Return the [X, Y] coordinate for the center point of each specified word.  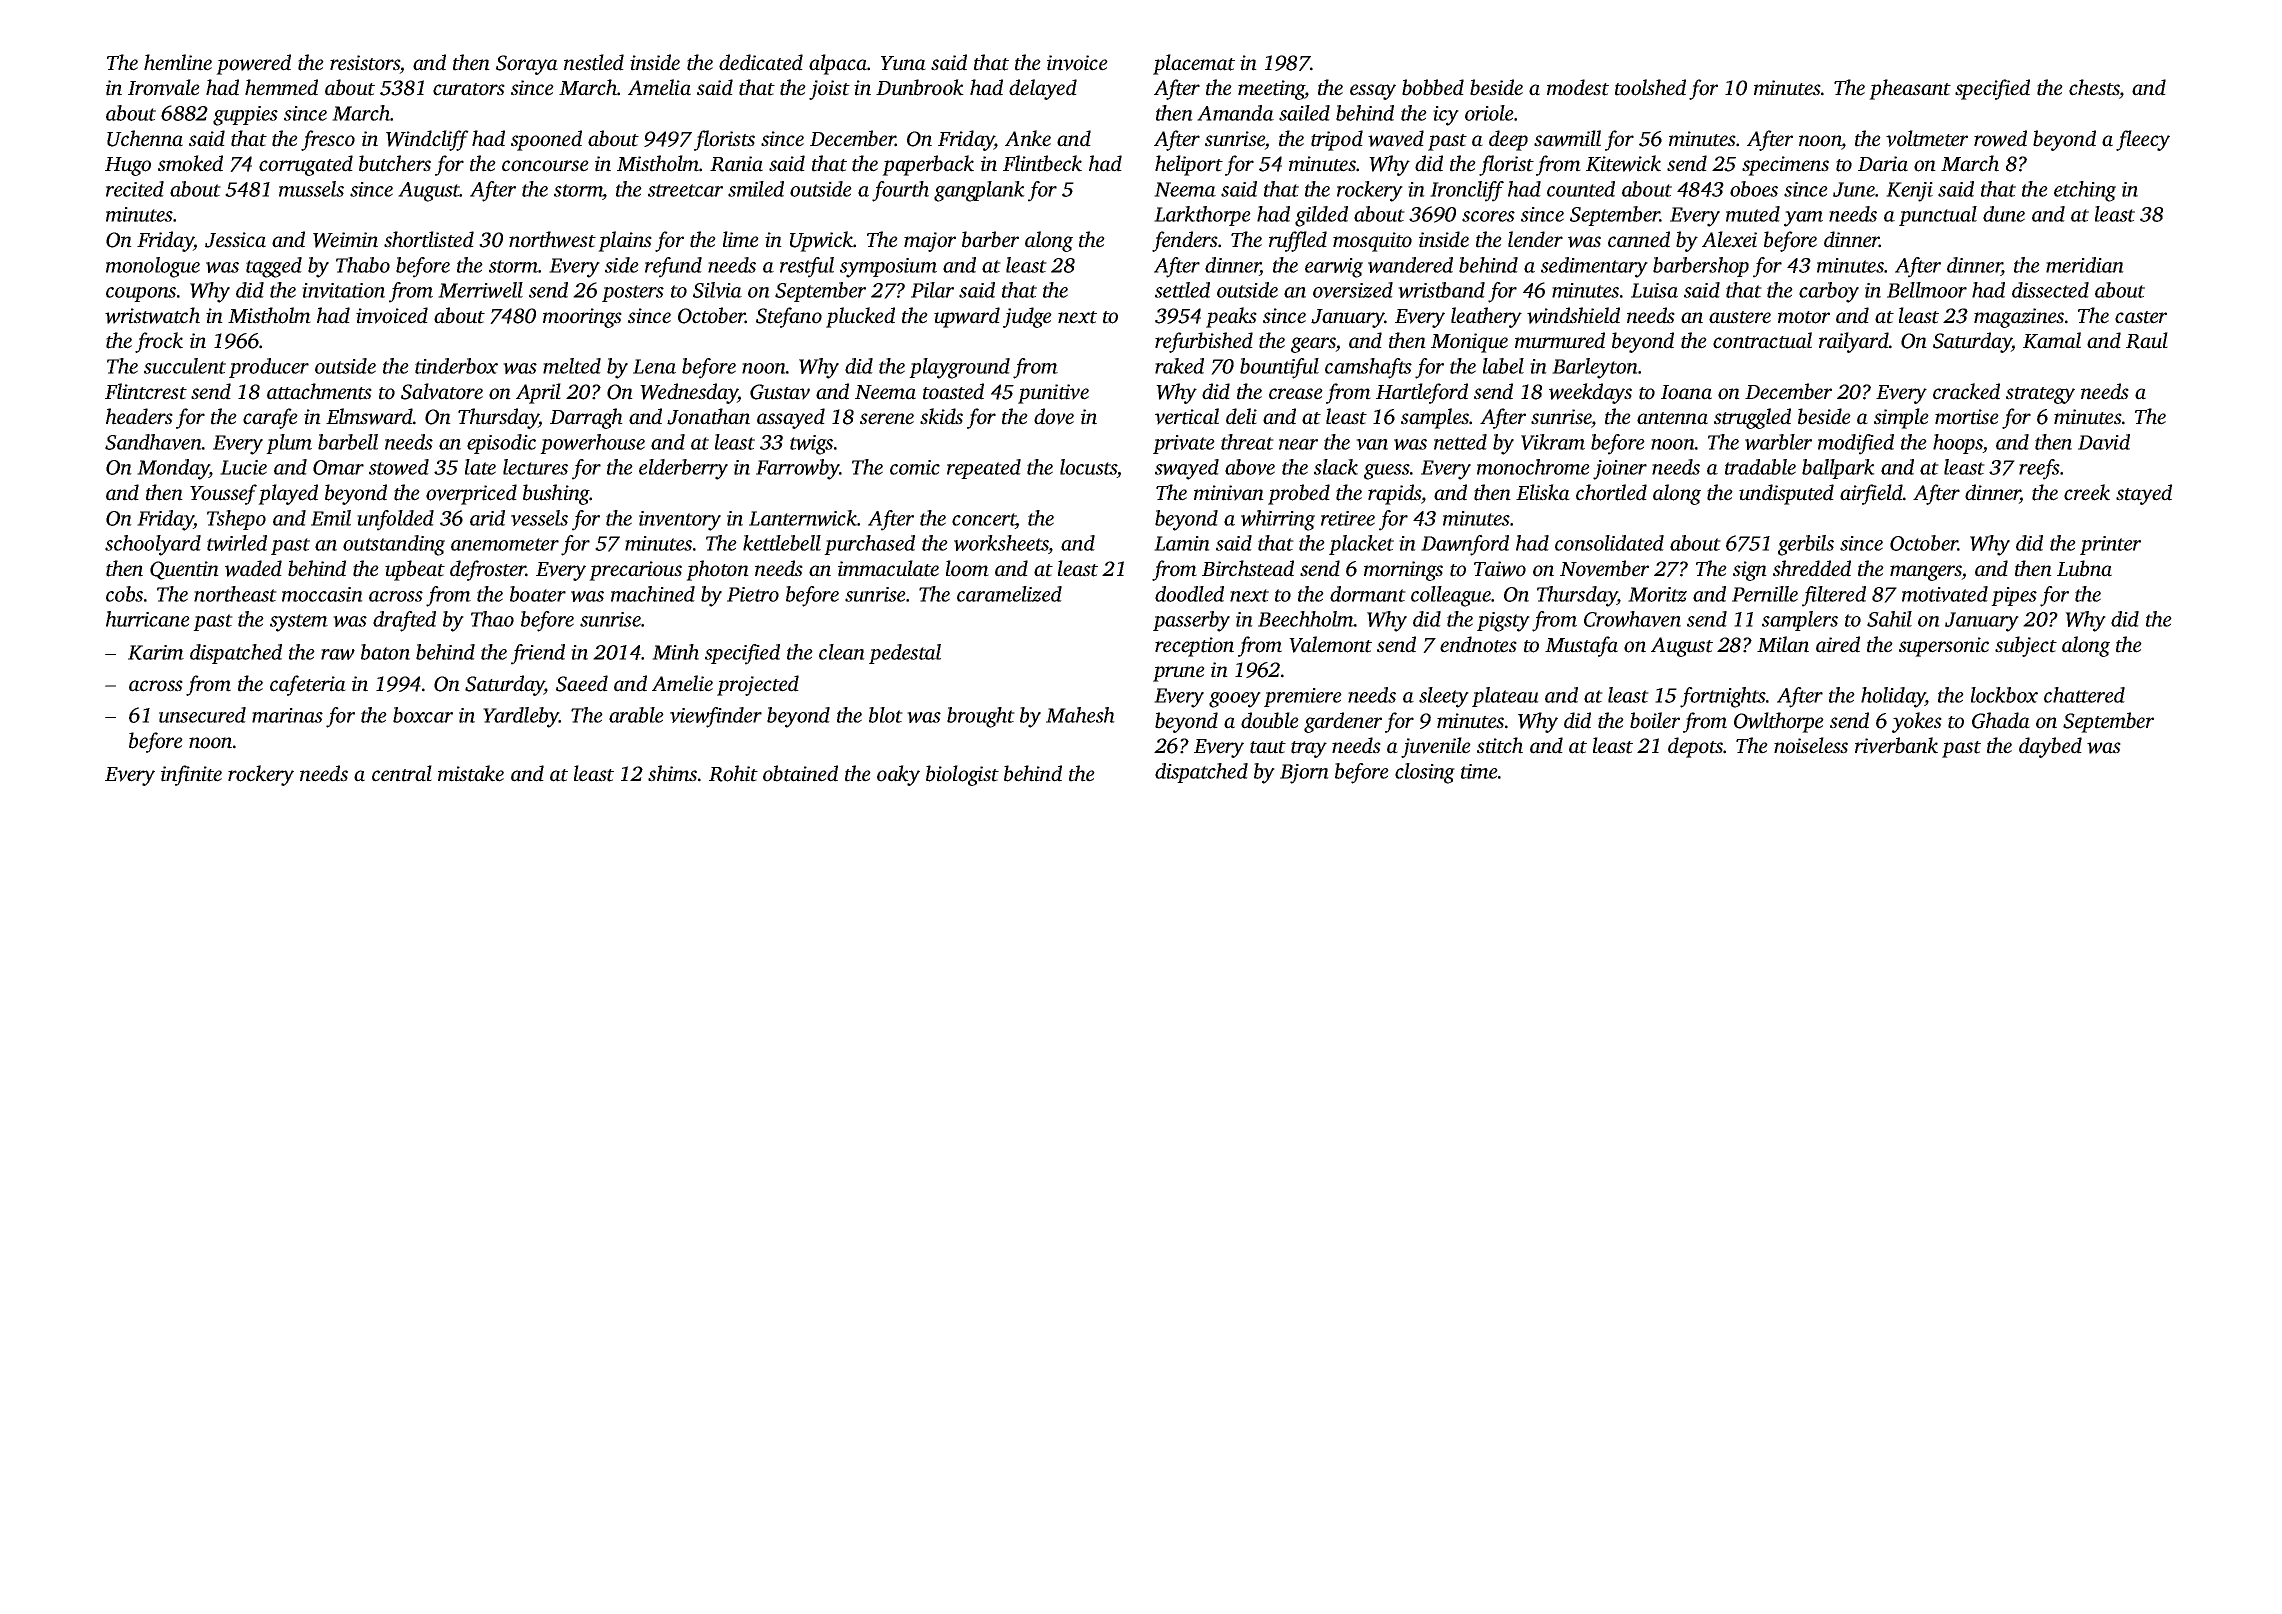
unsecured [202, 715]
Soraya [527, 65]
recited [135, 189]
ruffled [1298, 241]
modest [1578, 87]
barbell [348, 442]
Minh [675, 652]
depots [1695, 747]
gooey [1235, 700]
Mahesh [1080, 715]
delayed [1043, 89]
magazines [2019, 318]
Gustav [780, 392]
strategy [2040, 395]
